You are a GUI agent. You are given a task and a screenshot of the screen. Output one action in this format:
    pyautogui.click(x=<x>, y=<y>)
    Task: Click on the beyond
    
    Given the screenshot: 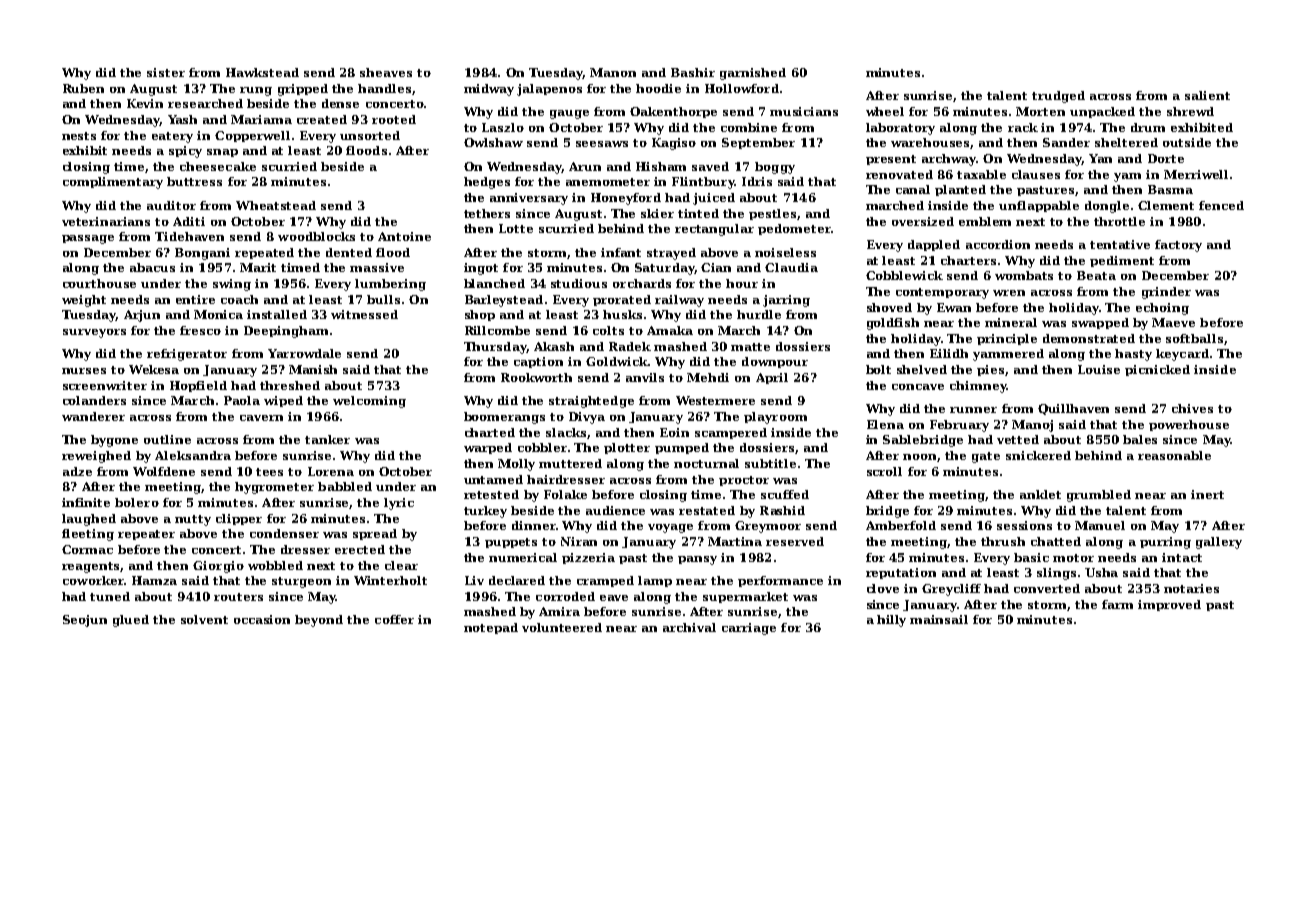 What is the action you would take?
    pyautogui.click(x=319, y=621)
